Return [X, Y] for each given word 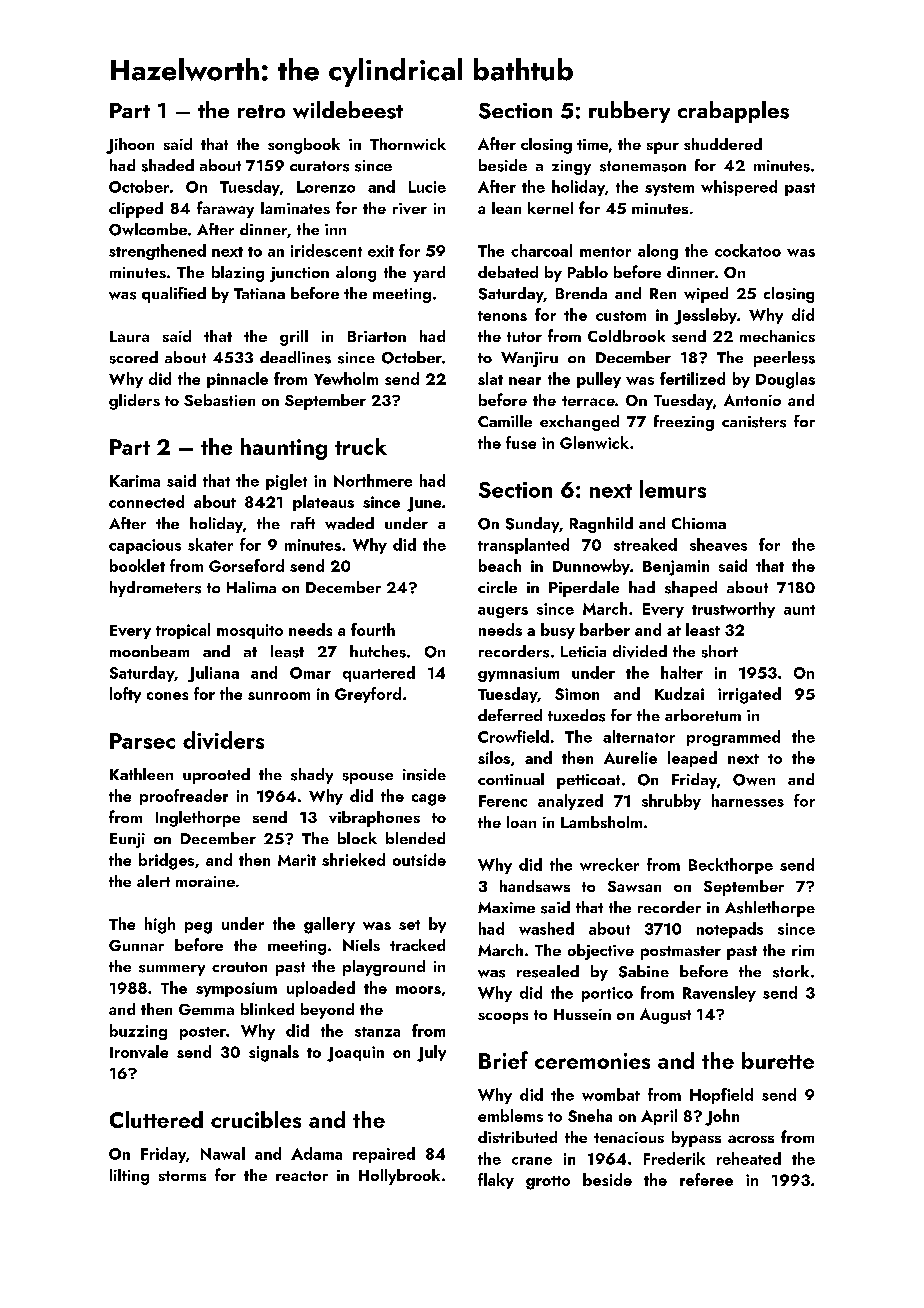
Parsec [142, 741]
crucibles [256, 1119]
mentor [605, 252]
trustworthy [733, 610]
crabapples [733, 112]
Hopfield [721, 1096]
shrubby [671, 802]
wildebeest [348, 110]
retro [261, 111]
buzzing [138, 1032]
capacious [145, 546]
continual [511, 779]
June [424, 504]
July [431, 1053]
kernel [550, 208]
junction [299, 274]
